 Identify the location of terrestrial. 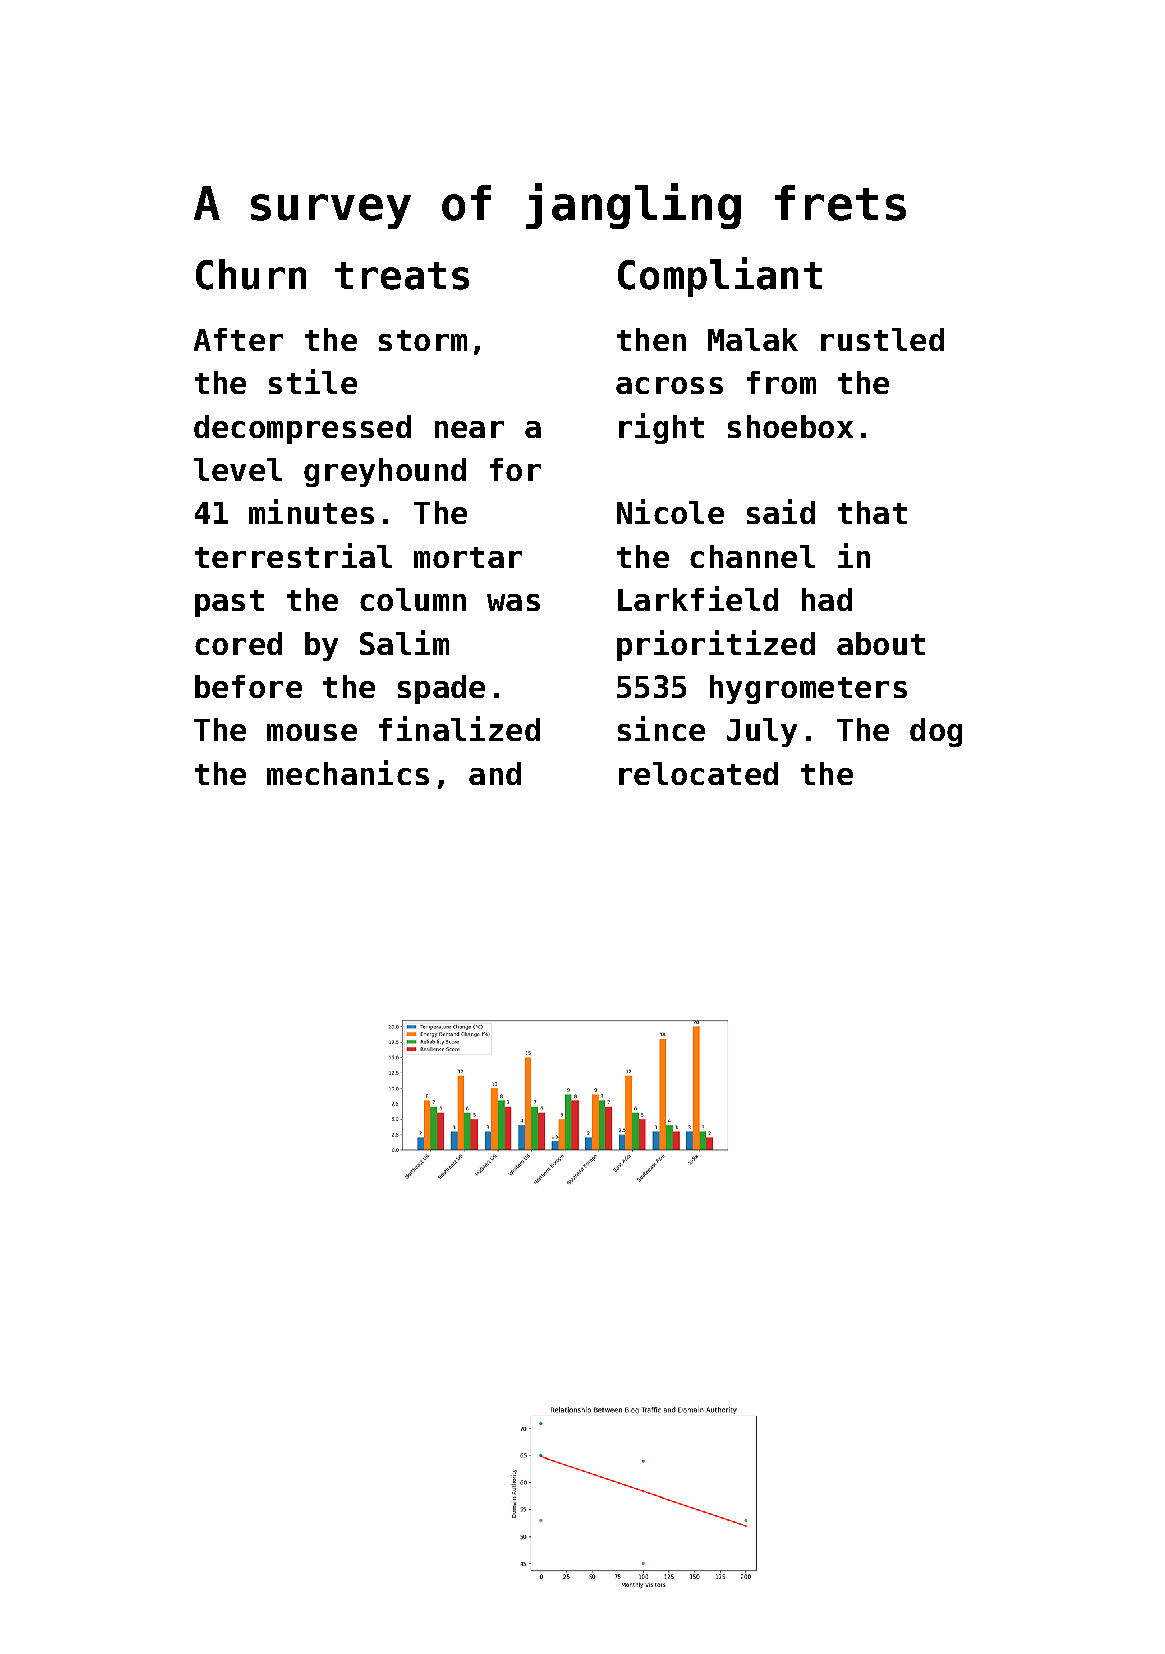
(293, 555).
